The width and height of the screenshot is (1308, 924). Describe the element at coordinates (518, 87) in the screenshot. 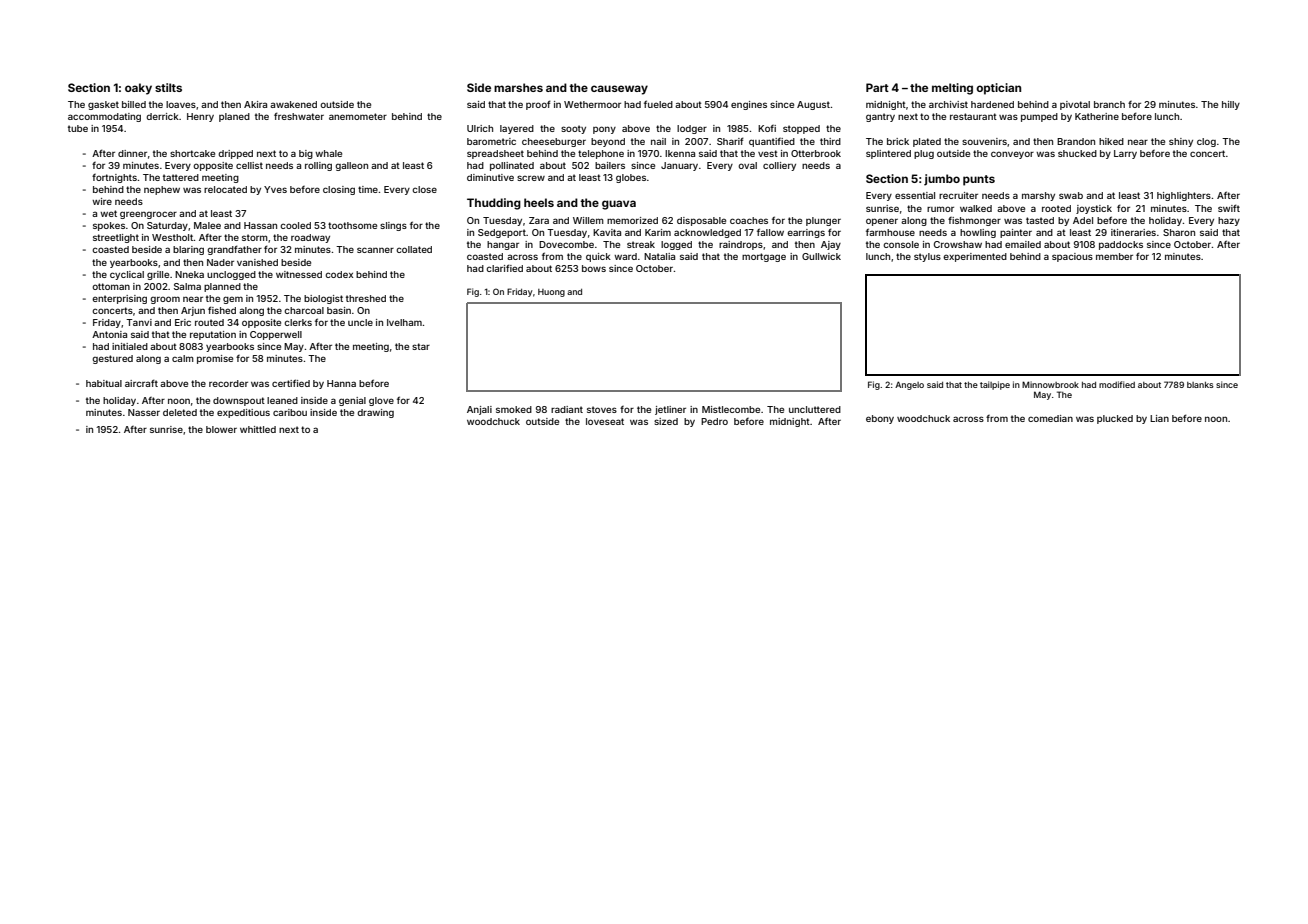

I see `marshes` at that location.
